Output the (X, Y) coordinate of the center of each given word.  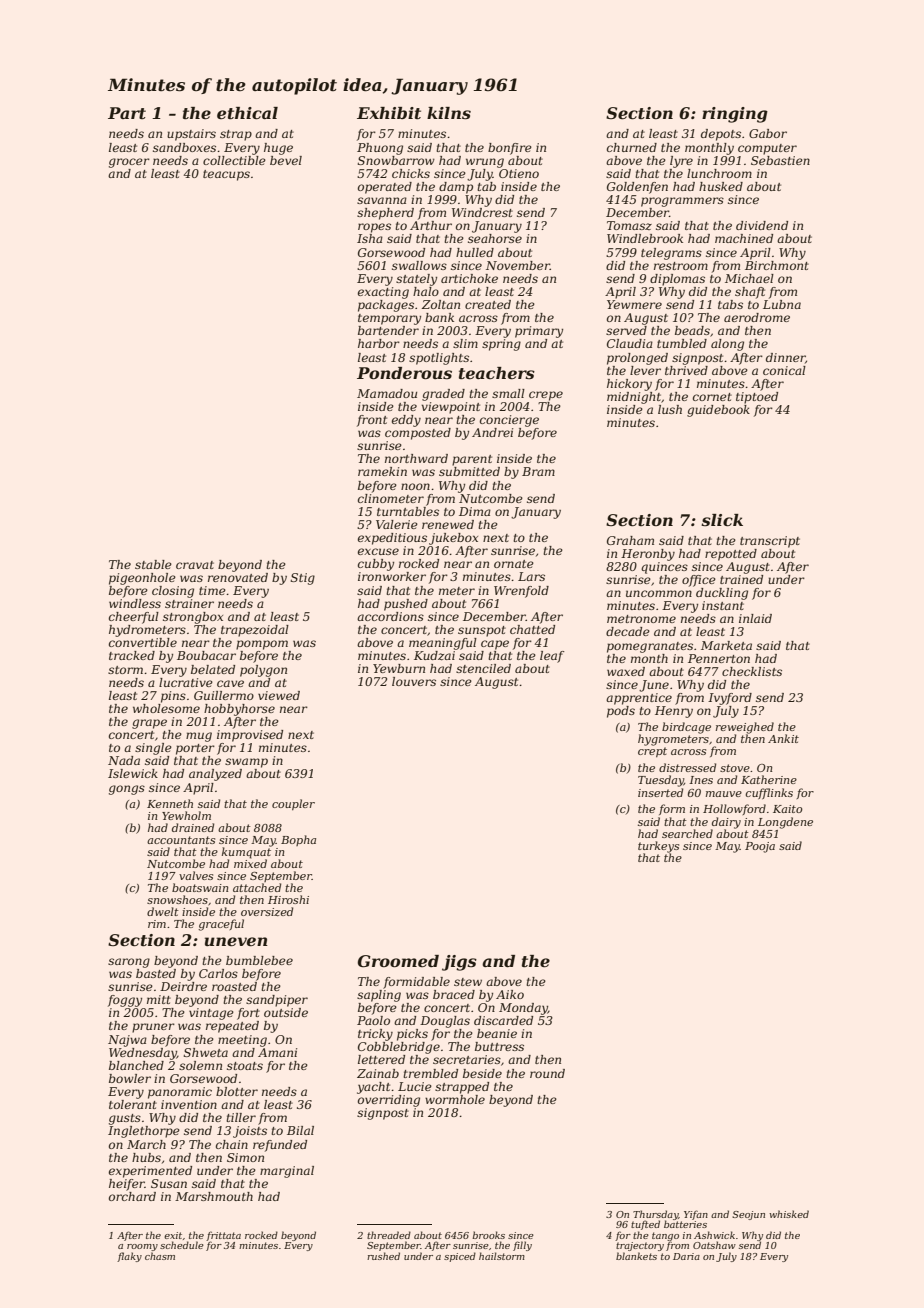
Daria (686, 1256)
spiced (460, 1257)
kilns (449, 113)
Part (127, 113)
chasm (160, 1256)
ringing (735, 115)
